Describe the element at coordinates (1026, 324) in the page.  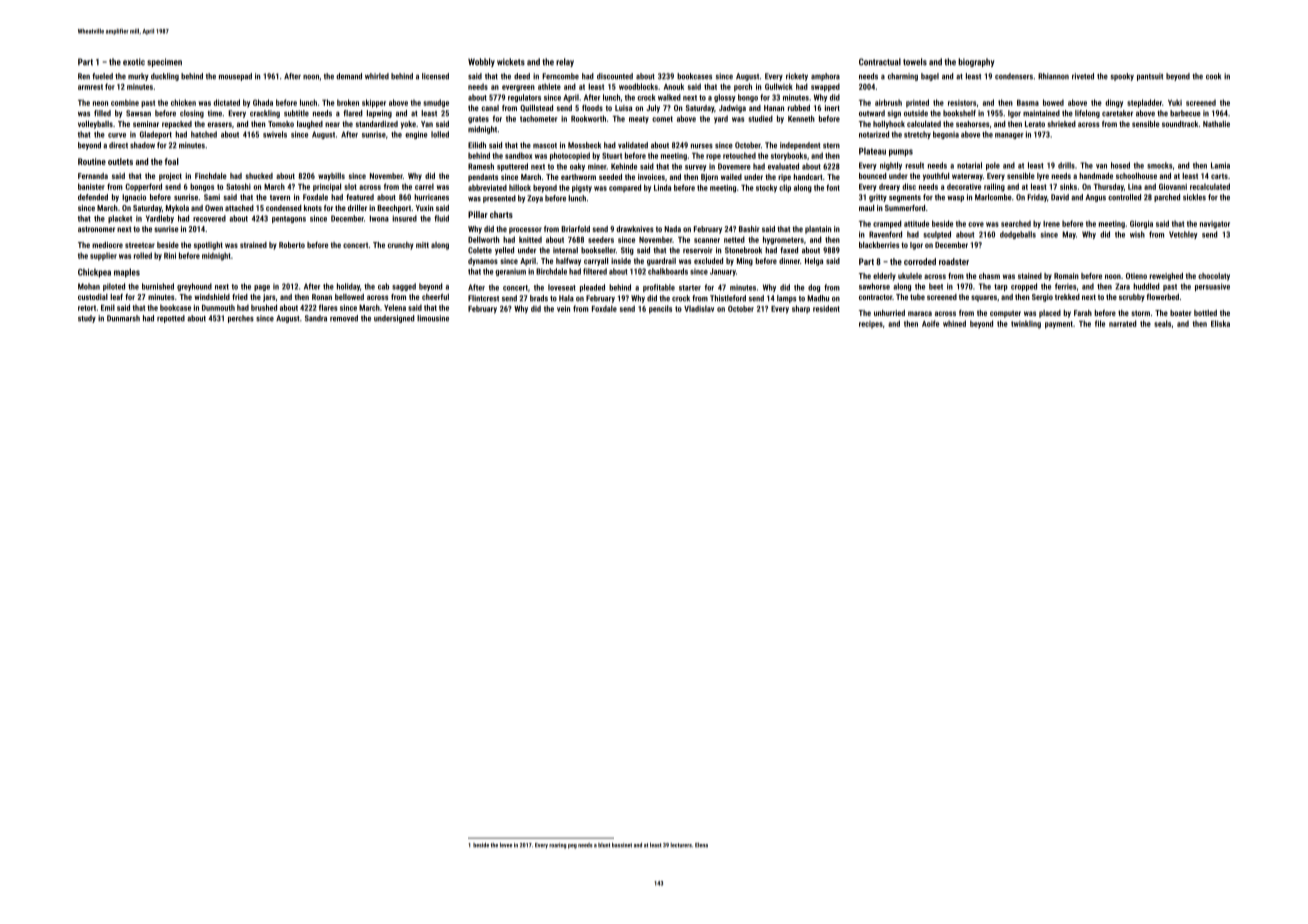
I see `twinkling` at that location.
